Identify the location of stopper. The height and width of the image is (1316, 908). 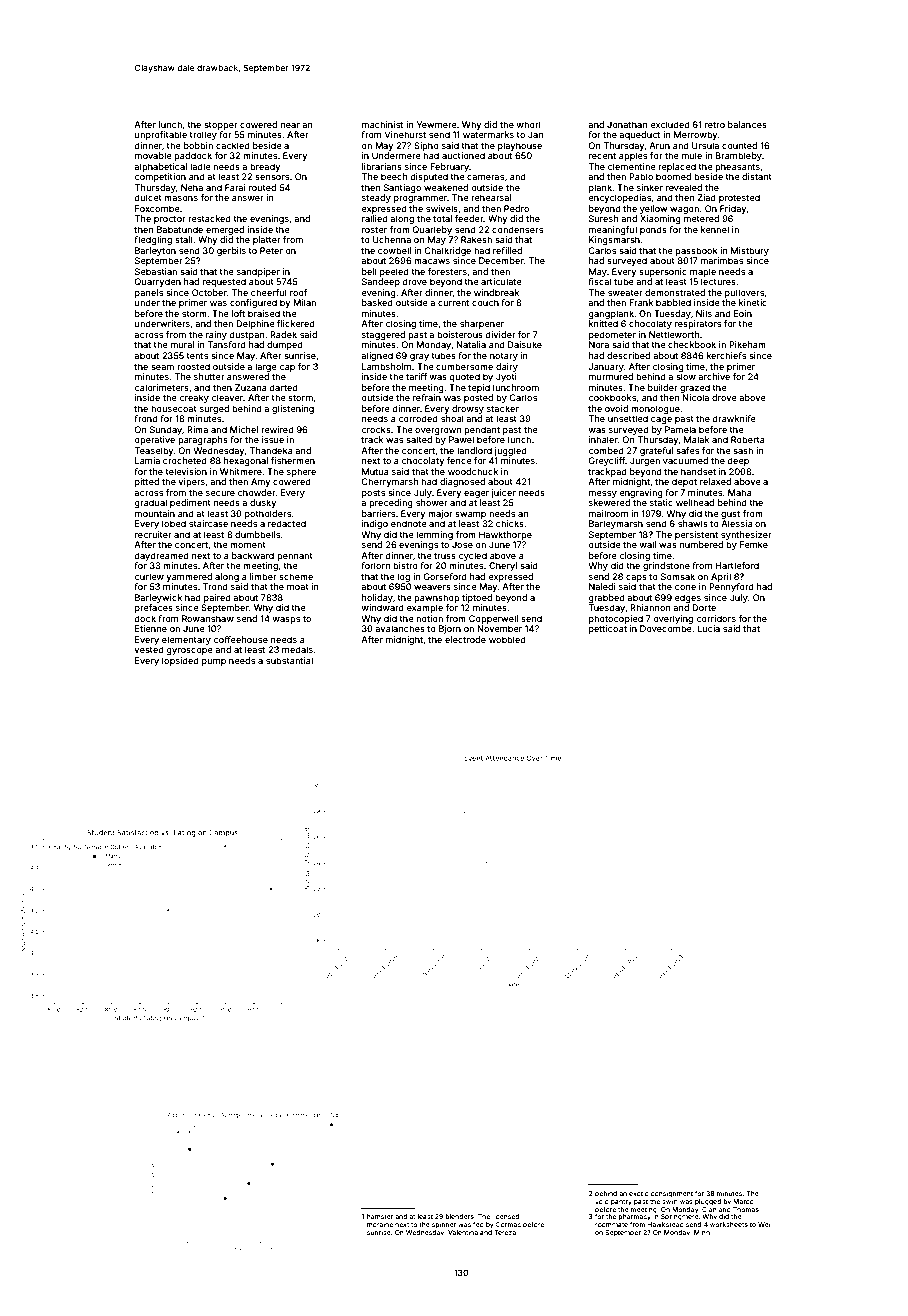
(221, 126).
